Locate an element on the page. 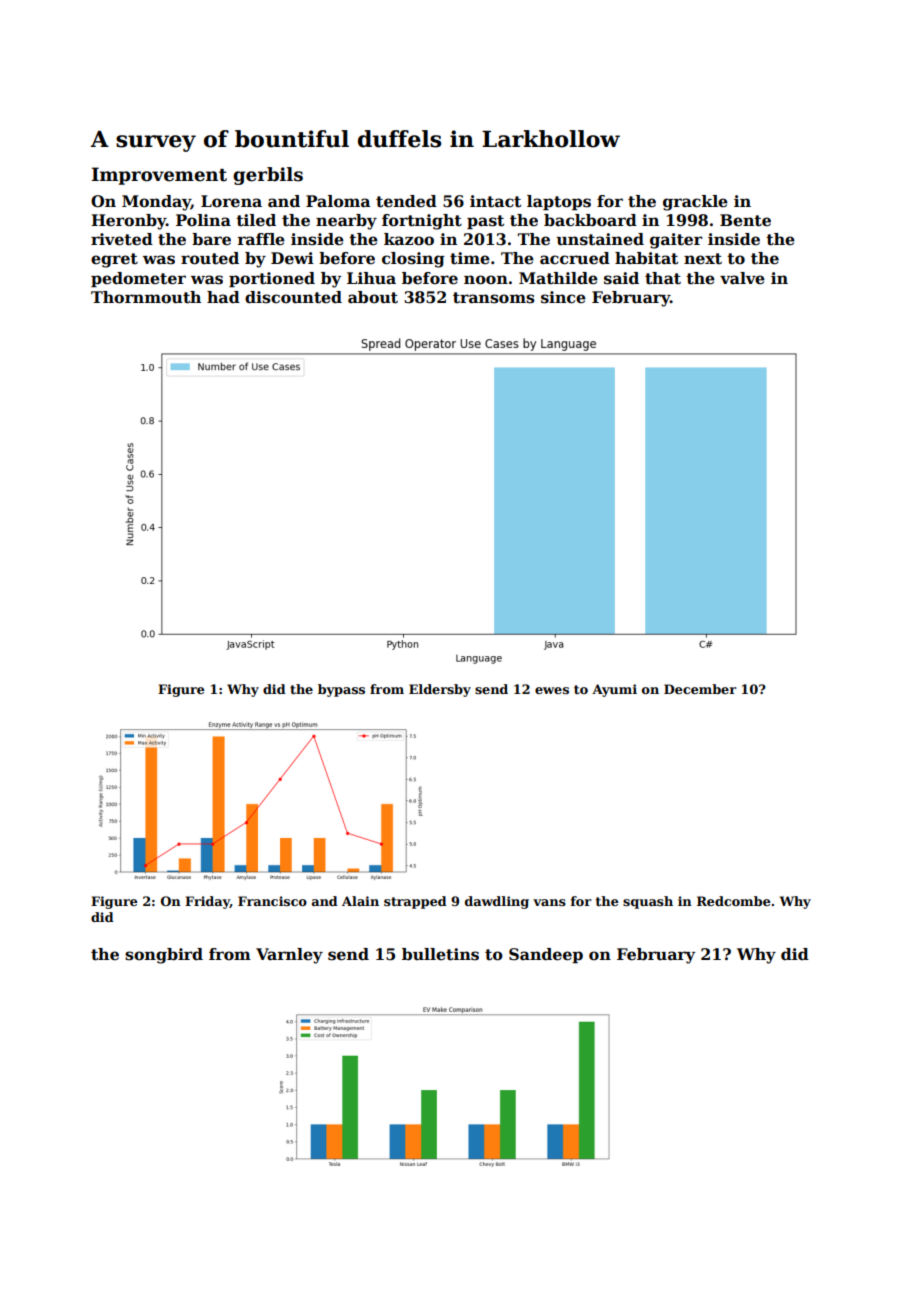 The height and width of the page is (1314, 924). Eldersby is located at coordinates (440, 690).
